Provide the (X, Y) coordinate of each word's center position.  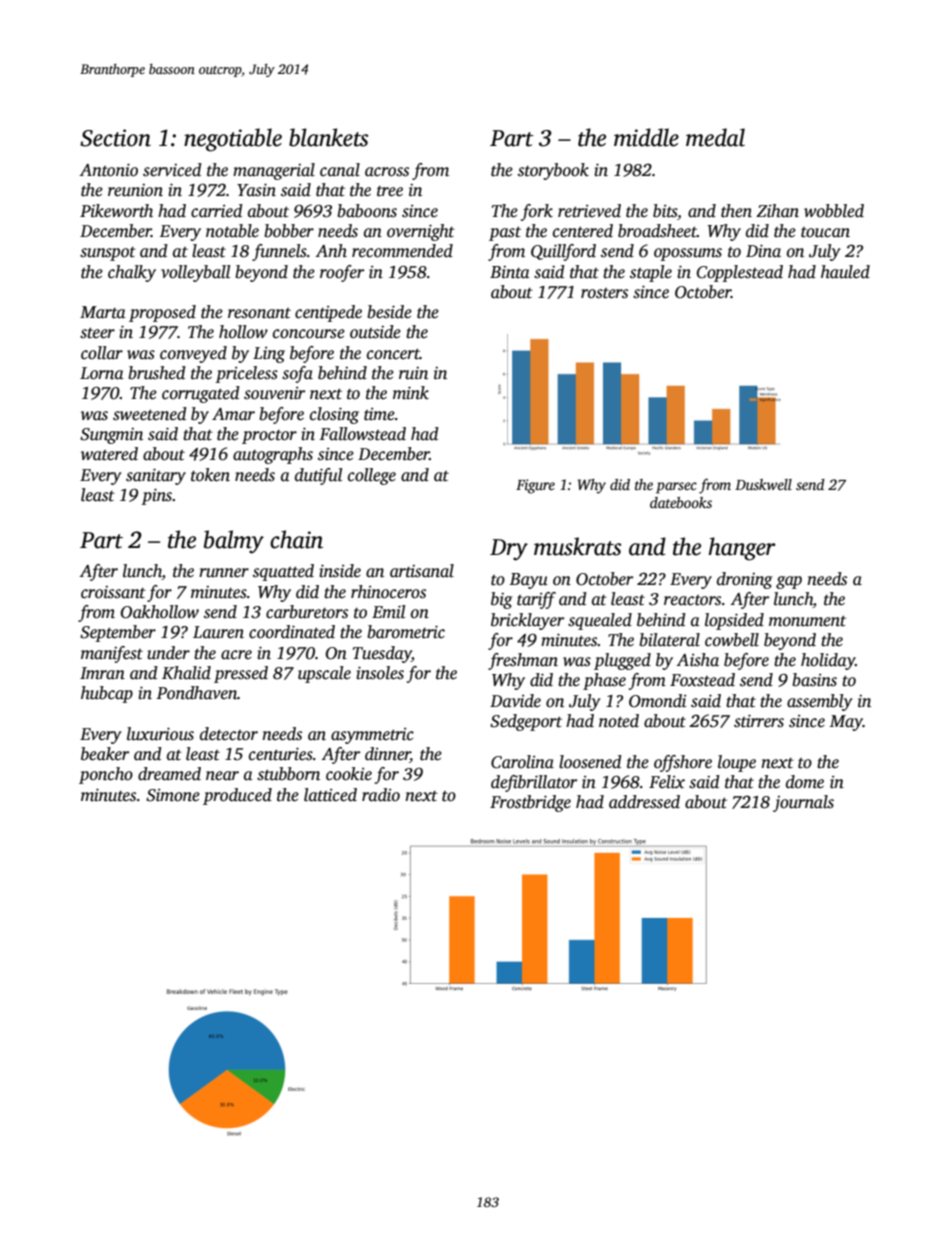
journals (803, 803)
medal (715, 137)
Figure (535, 486)
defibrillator (534, 783)
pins (156, 496)
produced (237, 796)
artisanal (422, 571)
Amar (233, 414)
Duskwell (763, 484)
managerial (274, 171)
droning (744, 580)
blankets (328, 137)
